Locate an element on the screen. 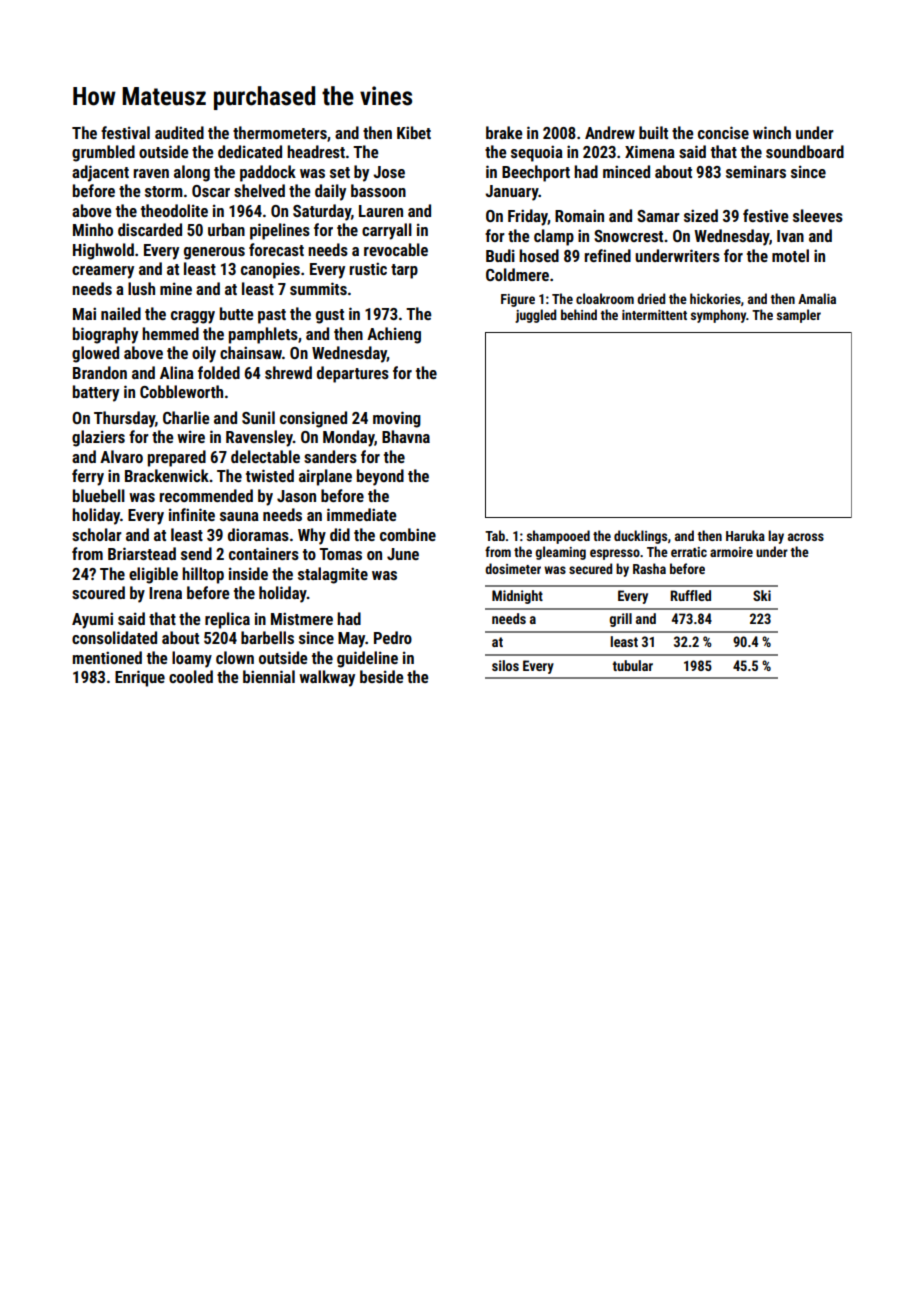  January is located at coordinates (512, 193).
